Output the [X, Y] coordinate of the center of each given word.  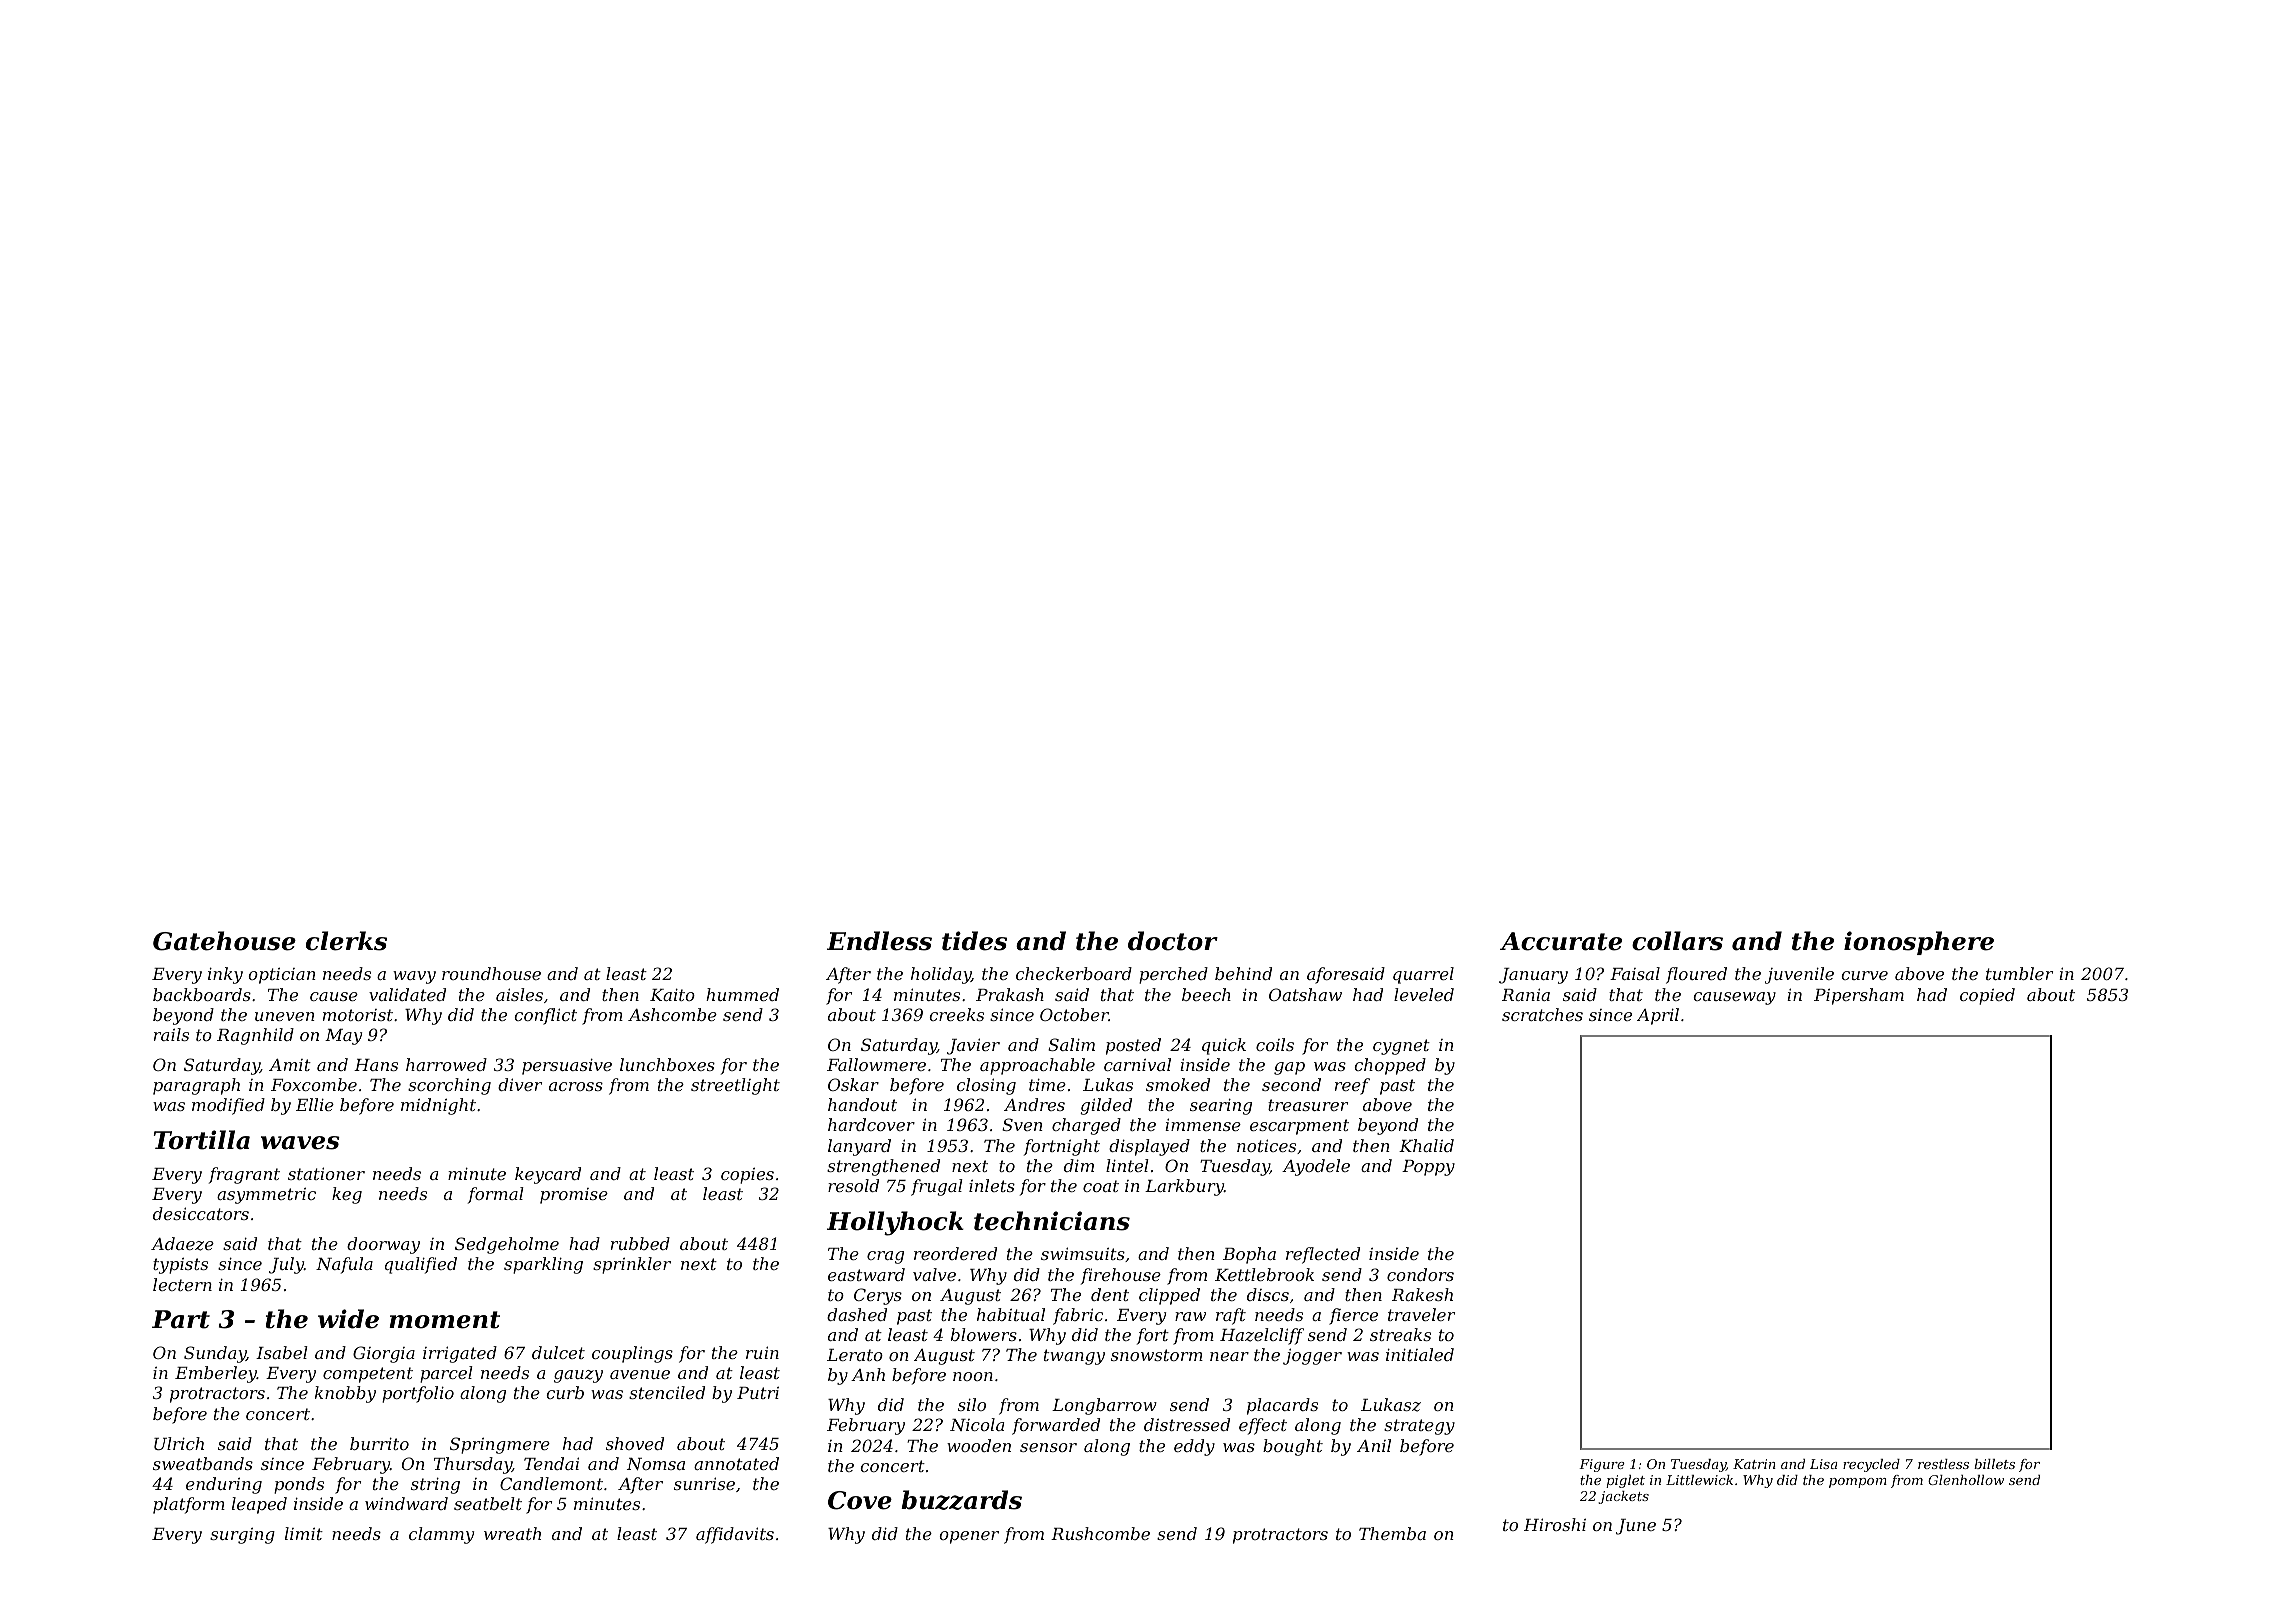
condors [1420, 1274]
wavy [414, 977]
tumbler [2019, 973]
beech [1206, 994]
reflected [1323, 1255]
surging [242, 1536]
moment [444, 1320]
